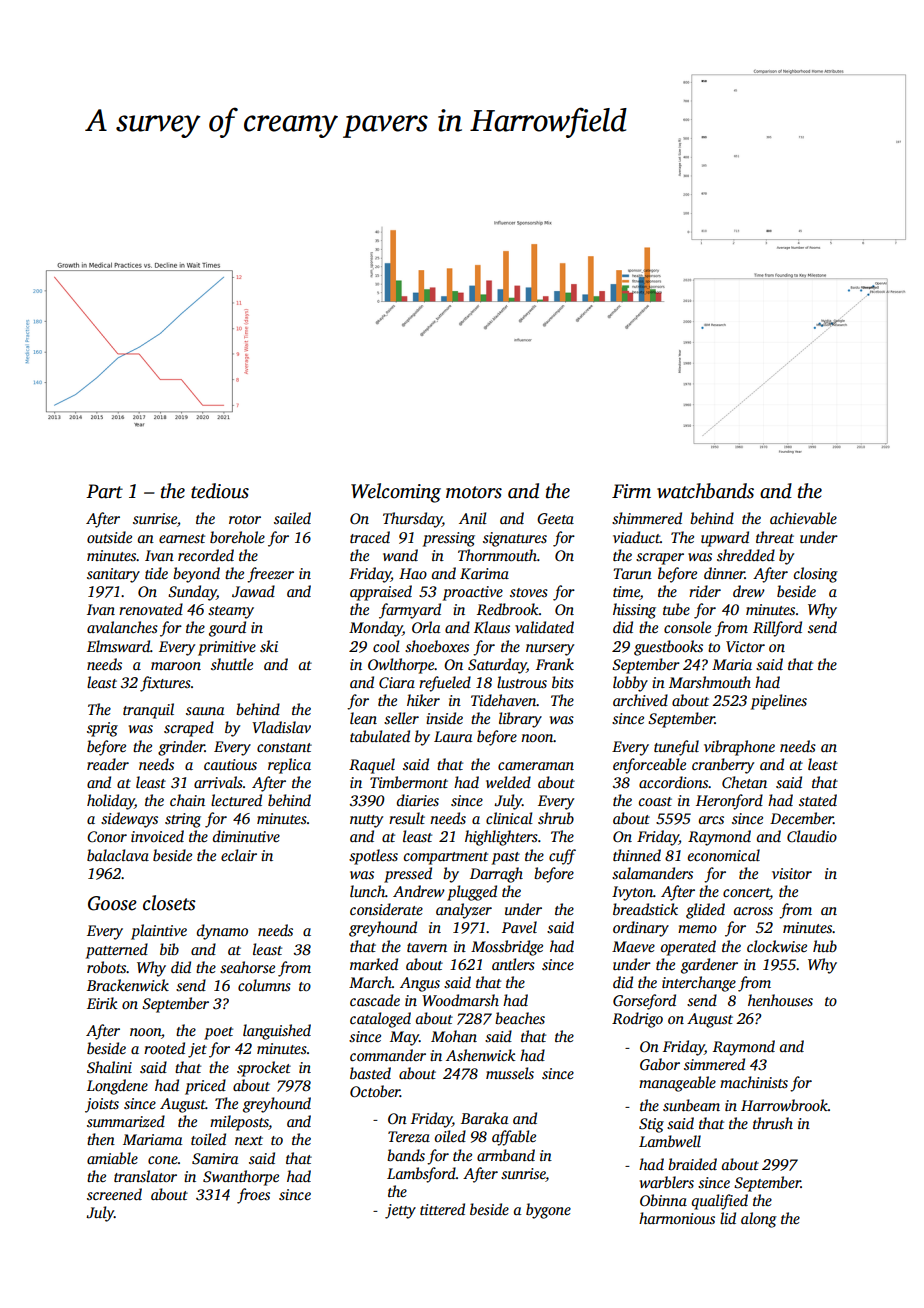  Describe the element at coordinates (550, 650) in the screenshot. I see `nursery` at that location.
